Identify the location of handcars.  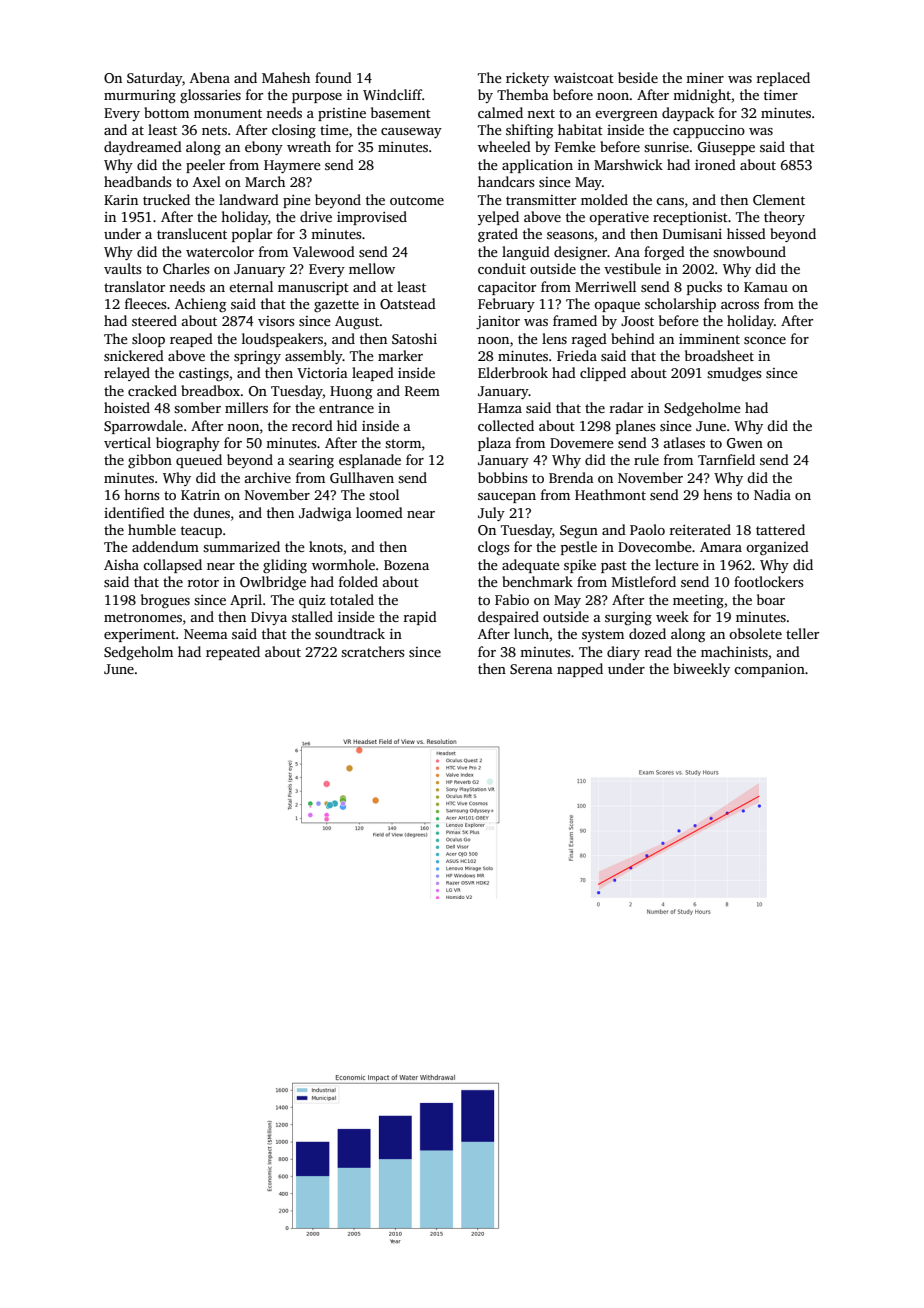
(506, 181).
